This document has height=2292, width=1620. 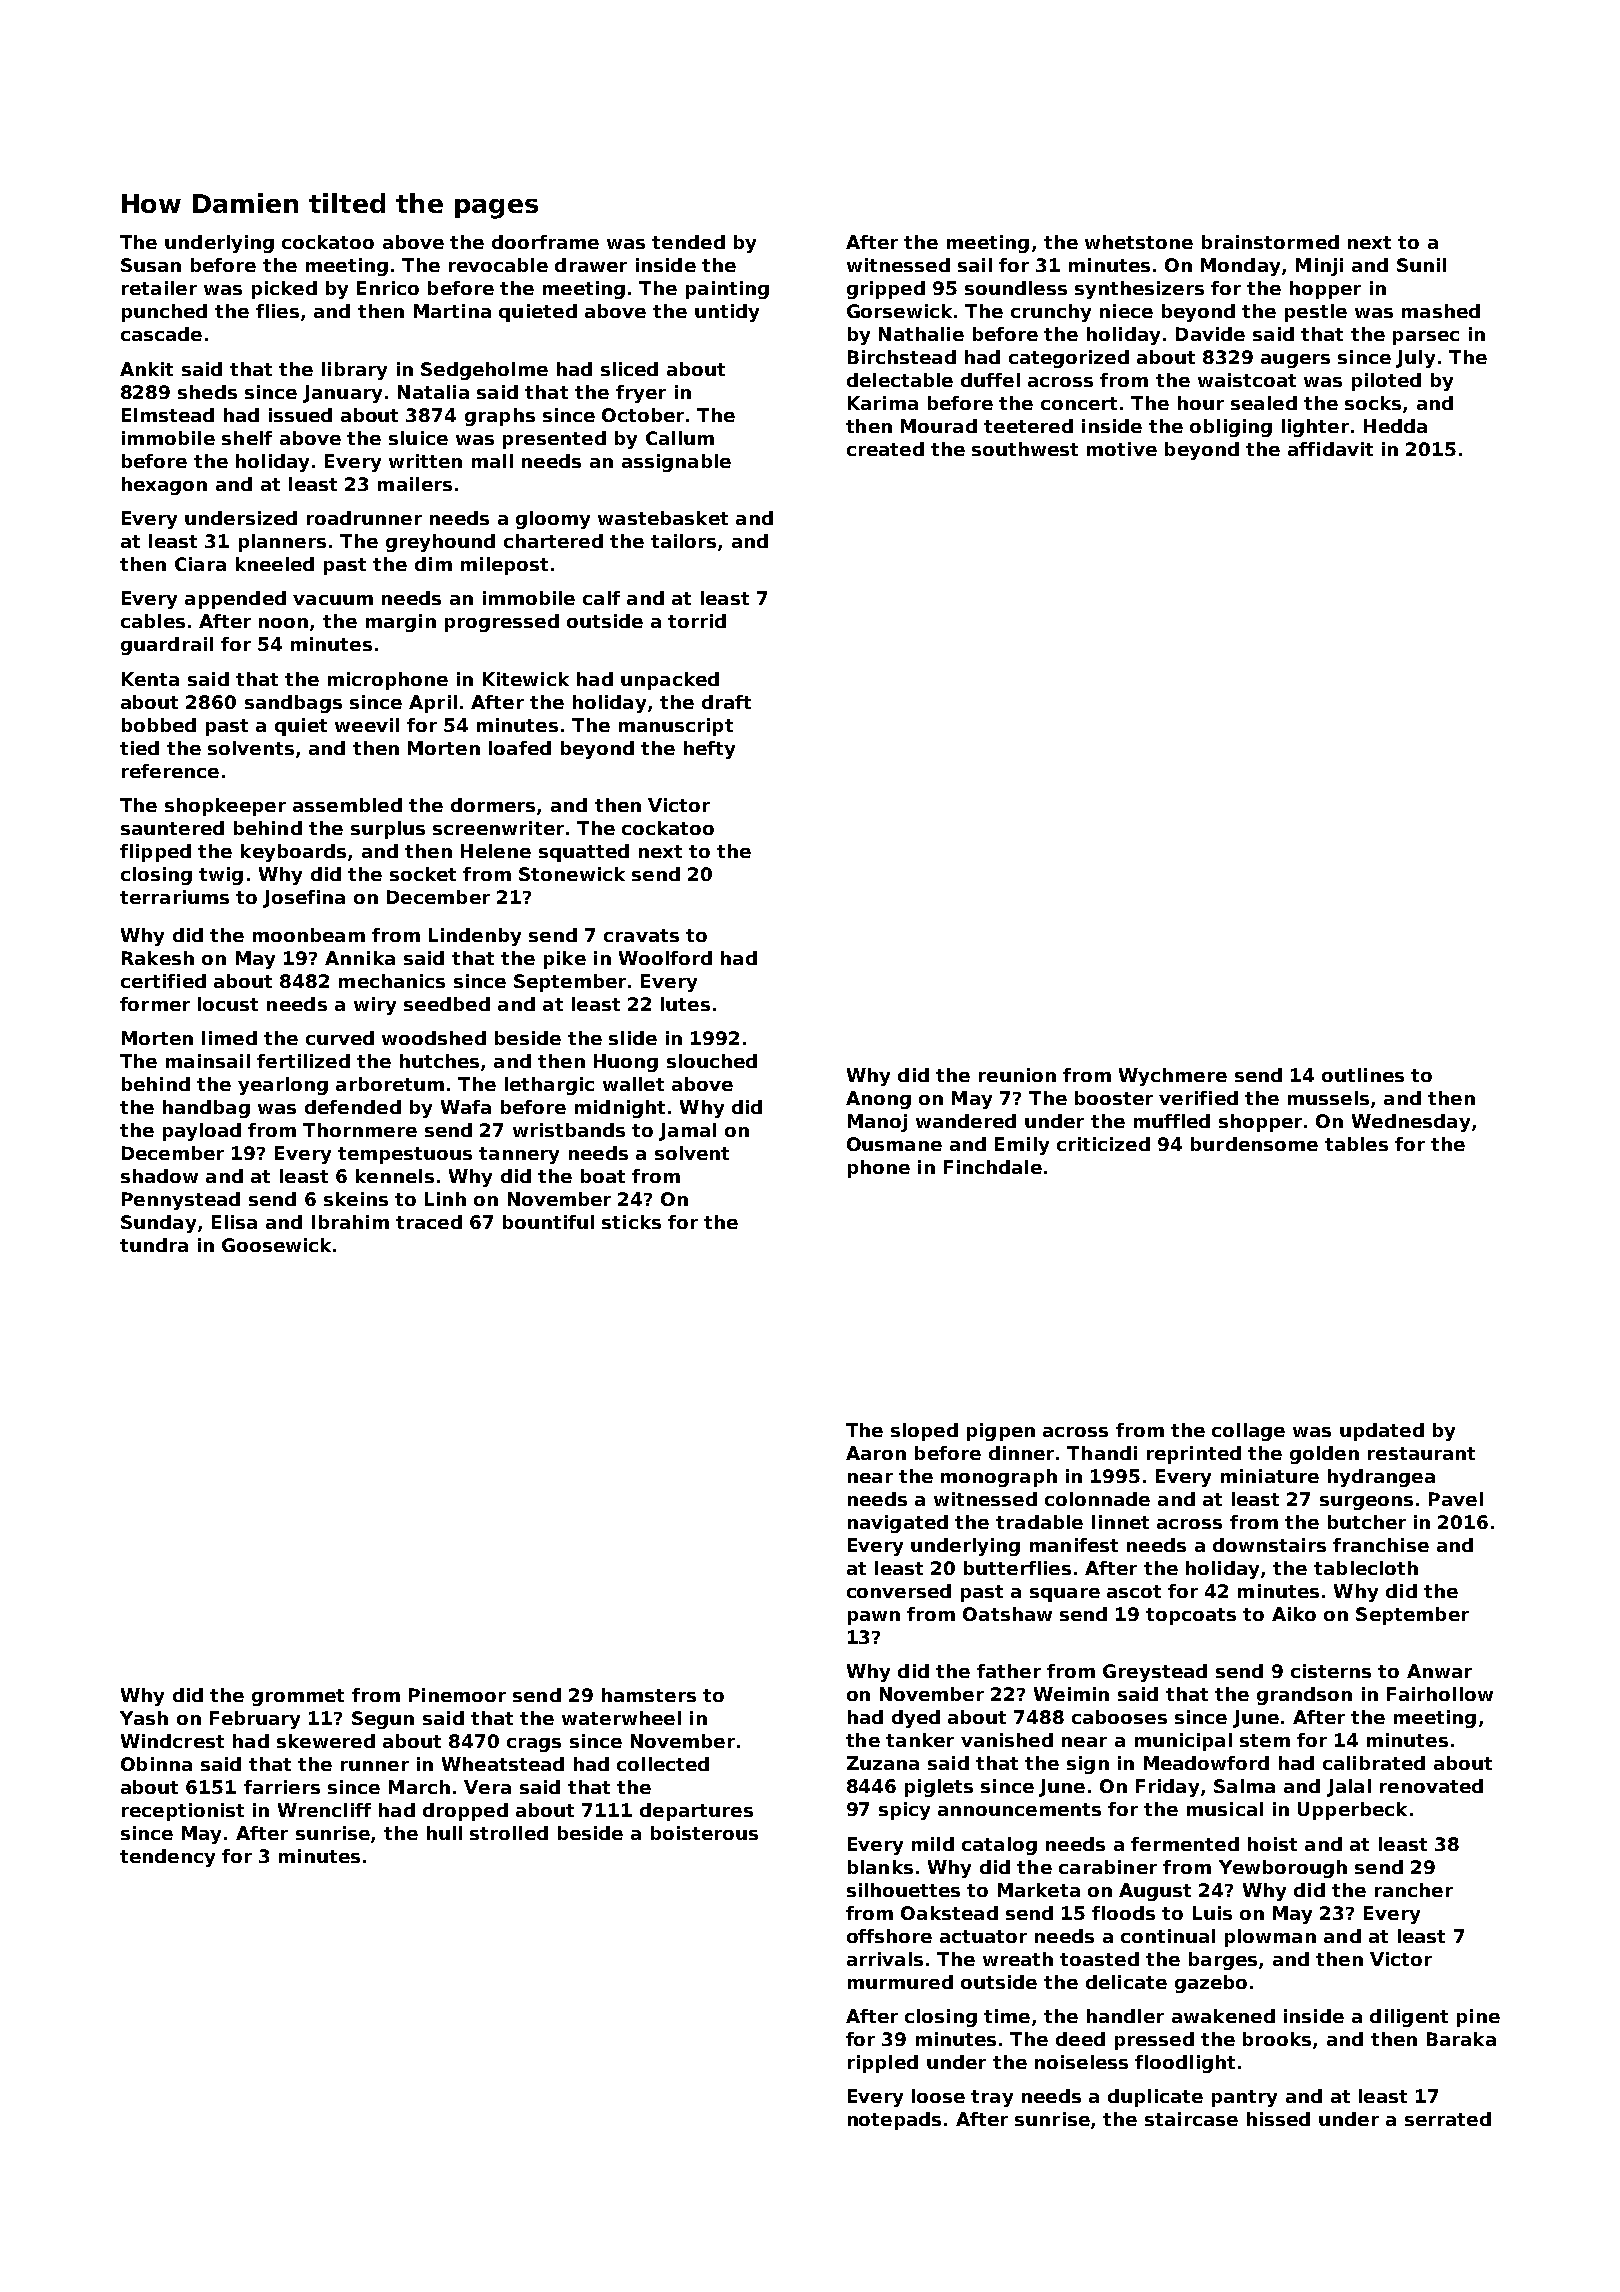 What do you see at coordinates (726, 702) in the document?
I see `draft` at bounding box center [726, 702].
